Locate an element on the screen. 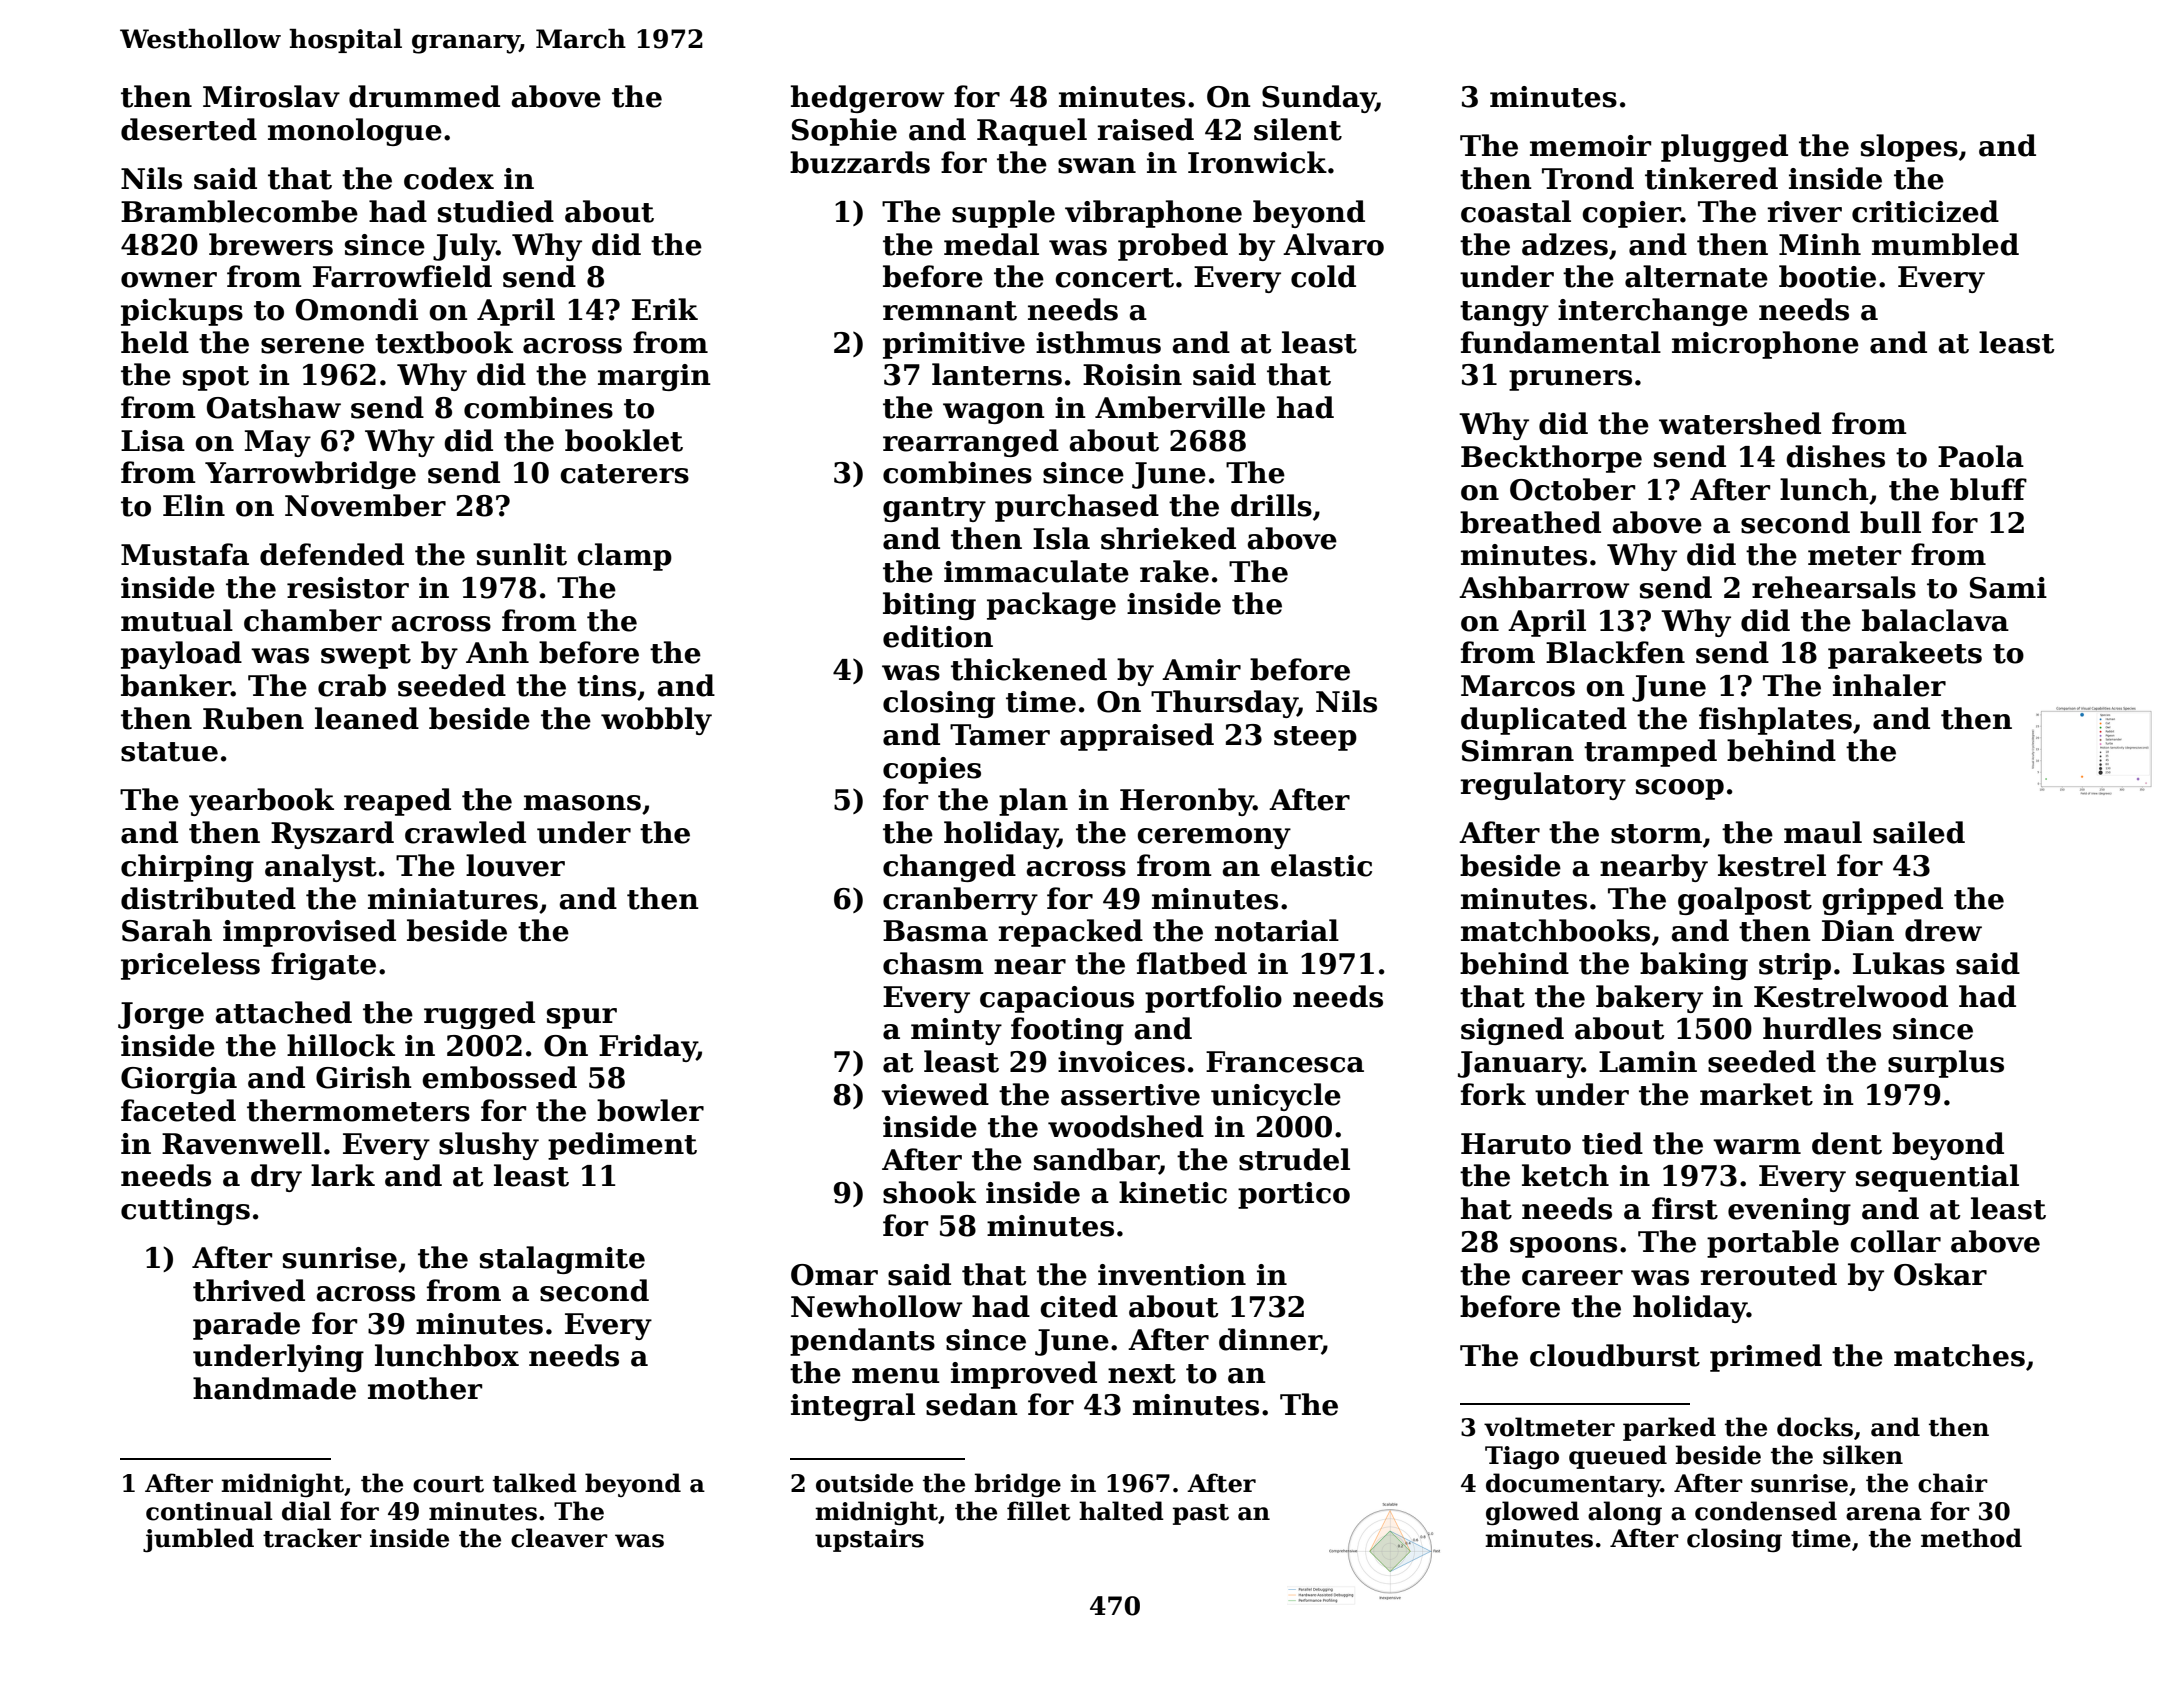 The height and width of the screenshot is (1683, 2178). plugged is located at coordinates (1724, 148).
